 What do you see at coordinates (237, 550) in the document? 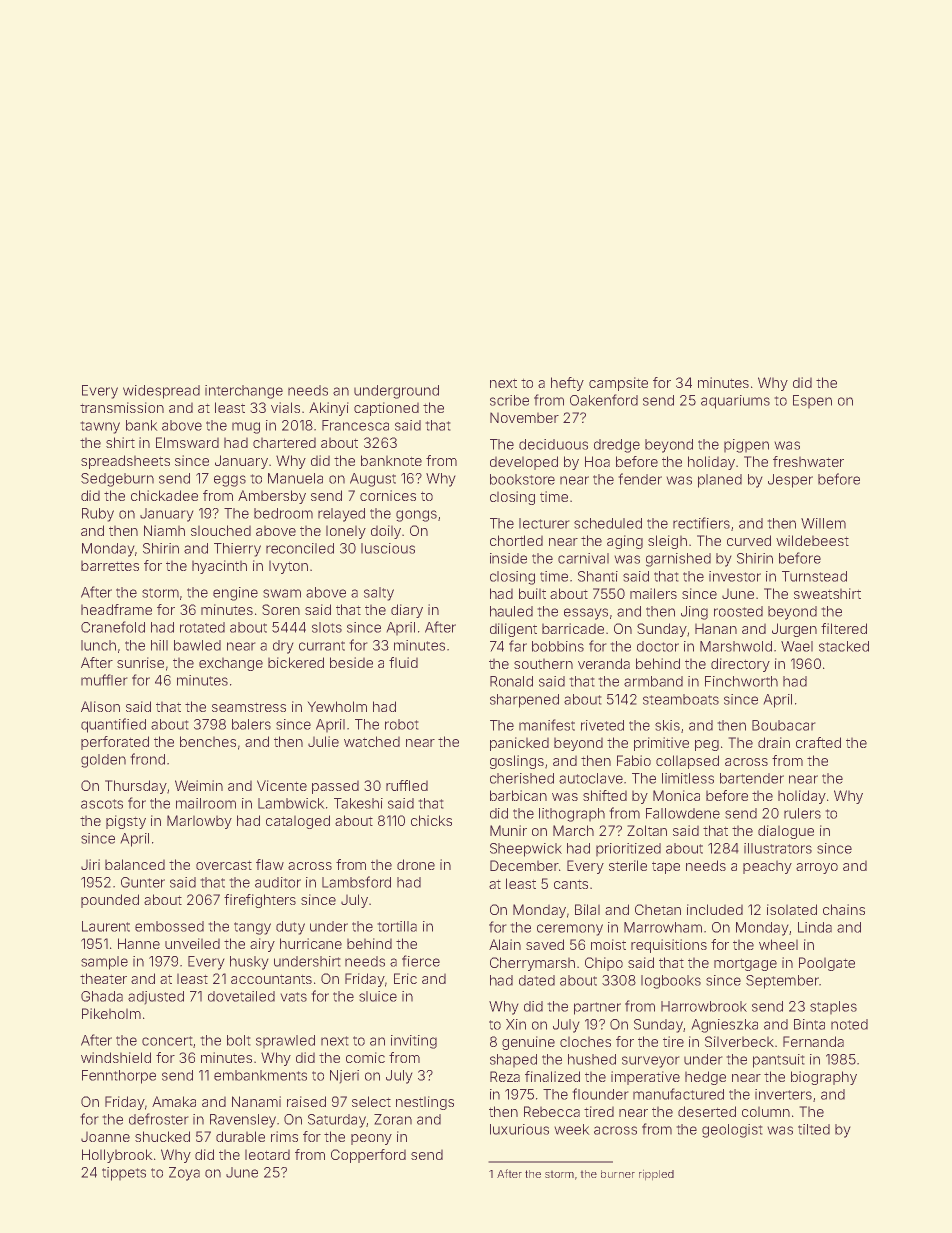
I see `Thierry` at bounding box center [237, 550].
